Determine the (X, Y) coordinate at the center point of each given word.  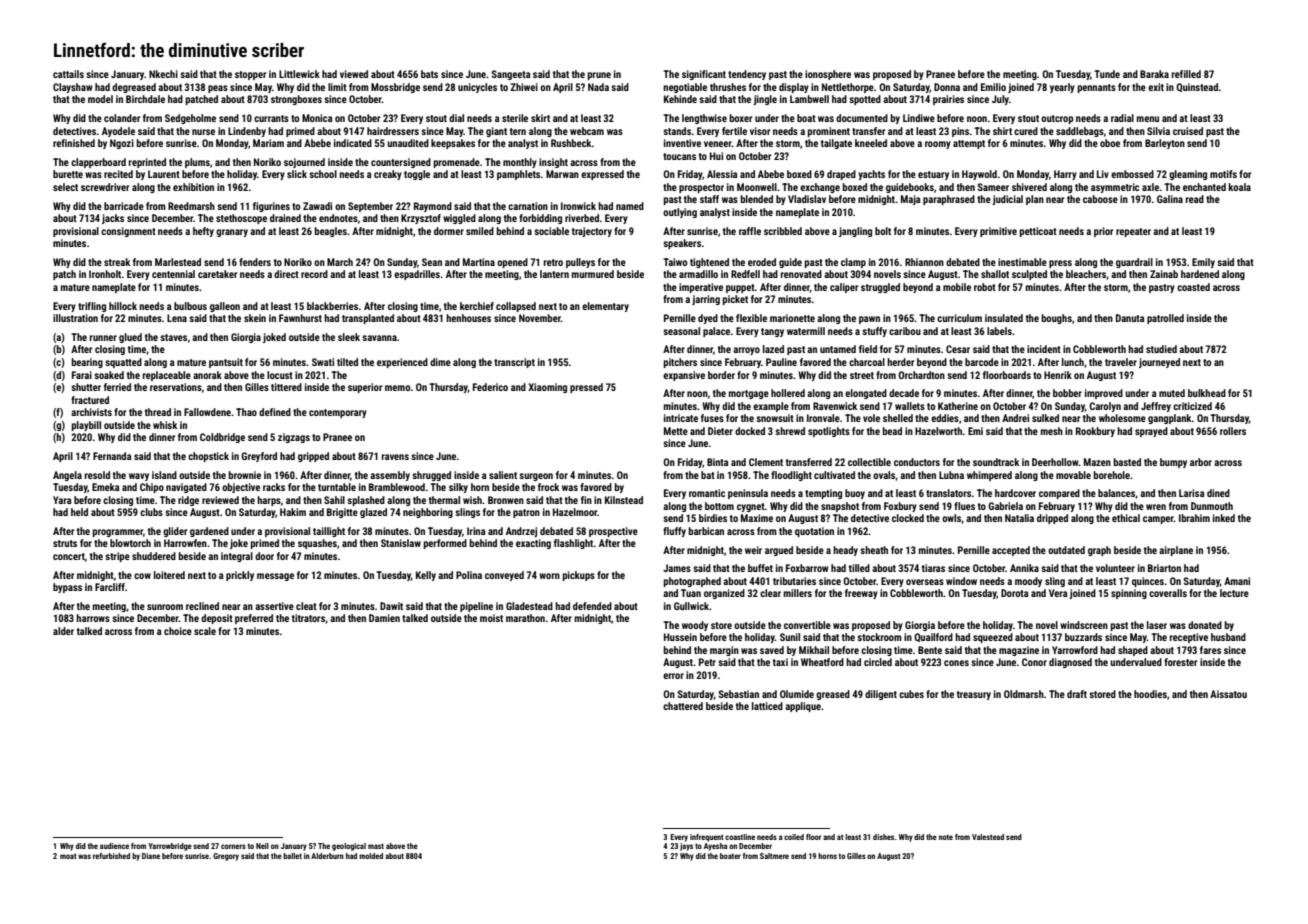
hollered (788, 393)
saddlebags (1080, 132)
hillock (123, 306)
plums (197, 163)
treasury (974, 695)
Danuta (1130, 318)
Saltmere (774, 856)
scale (205, 631)
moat (68, 856)
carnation (528, 206)
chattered (683, 706)
